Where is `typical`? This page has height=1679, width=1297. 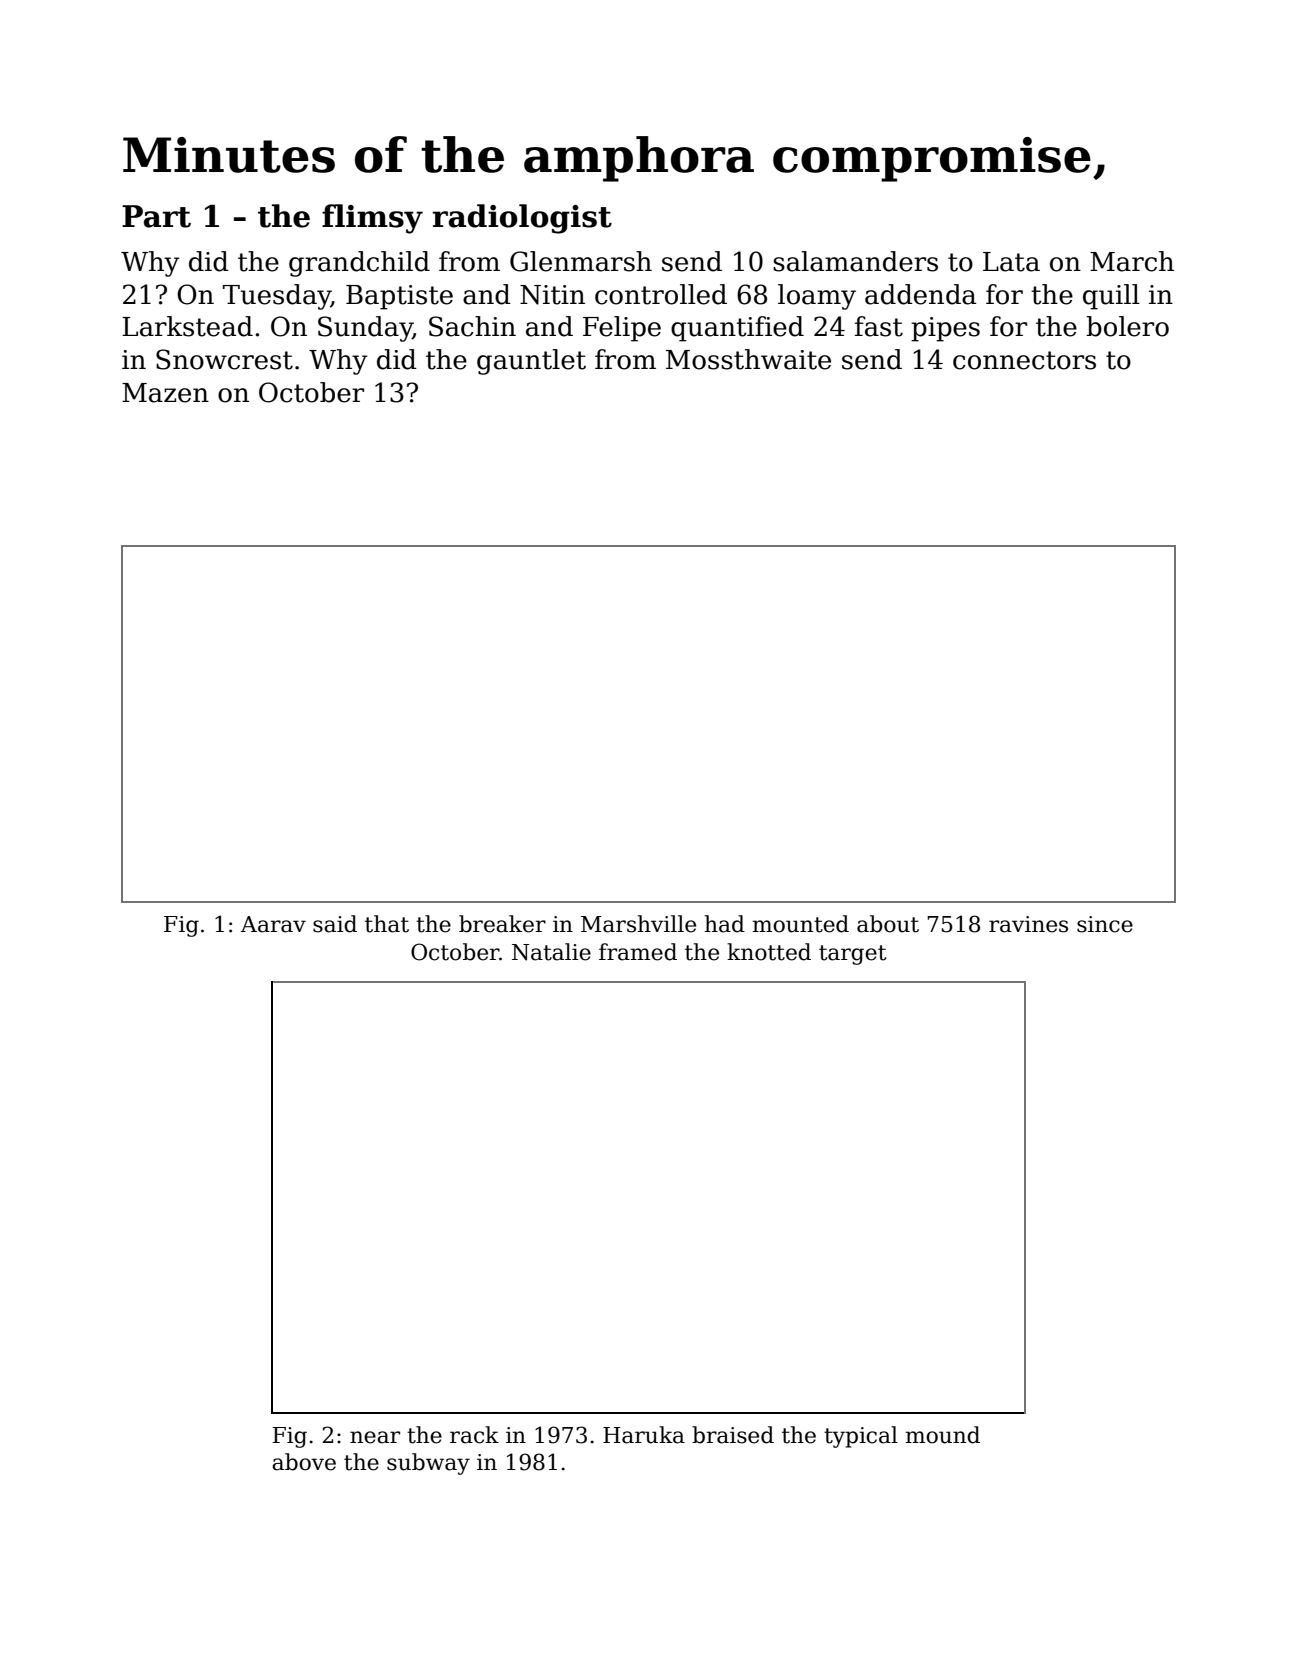 typical is located at coordinates (861, 1437).
